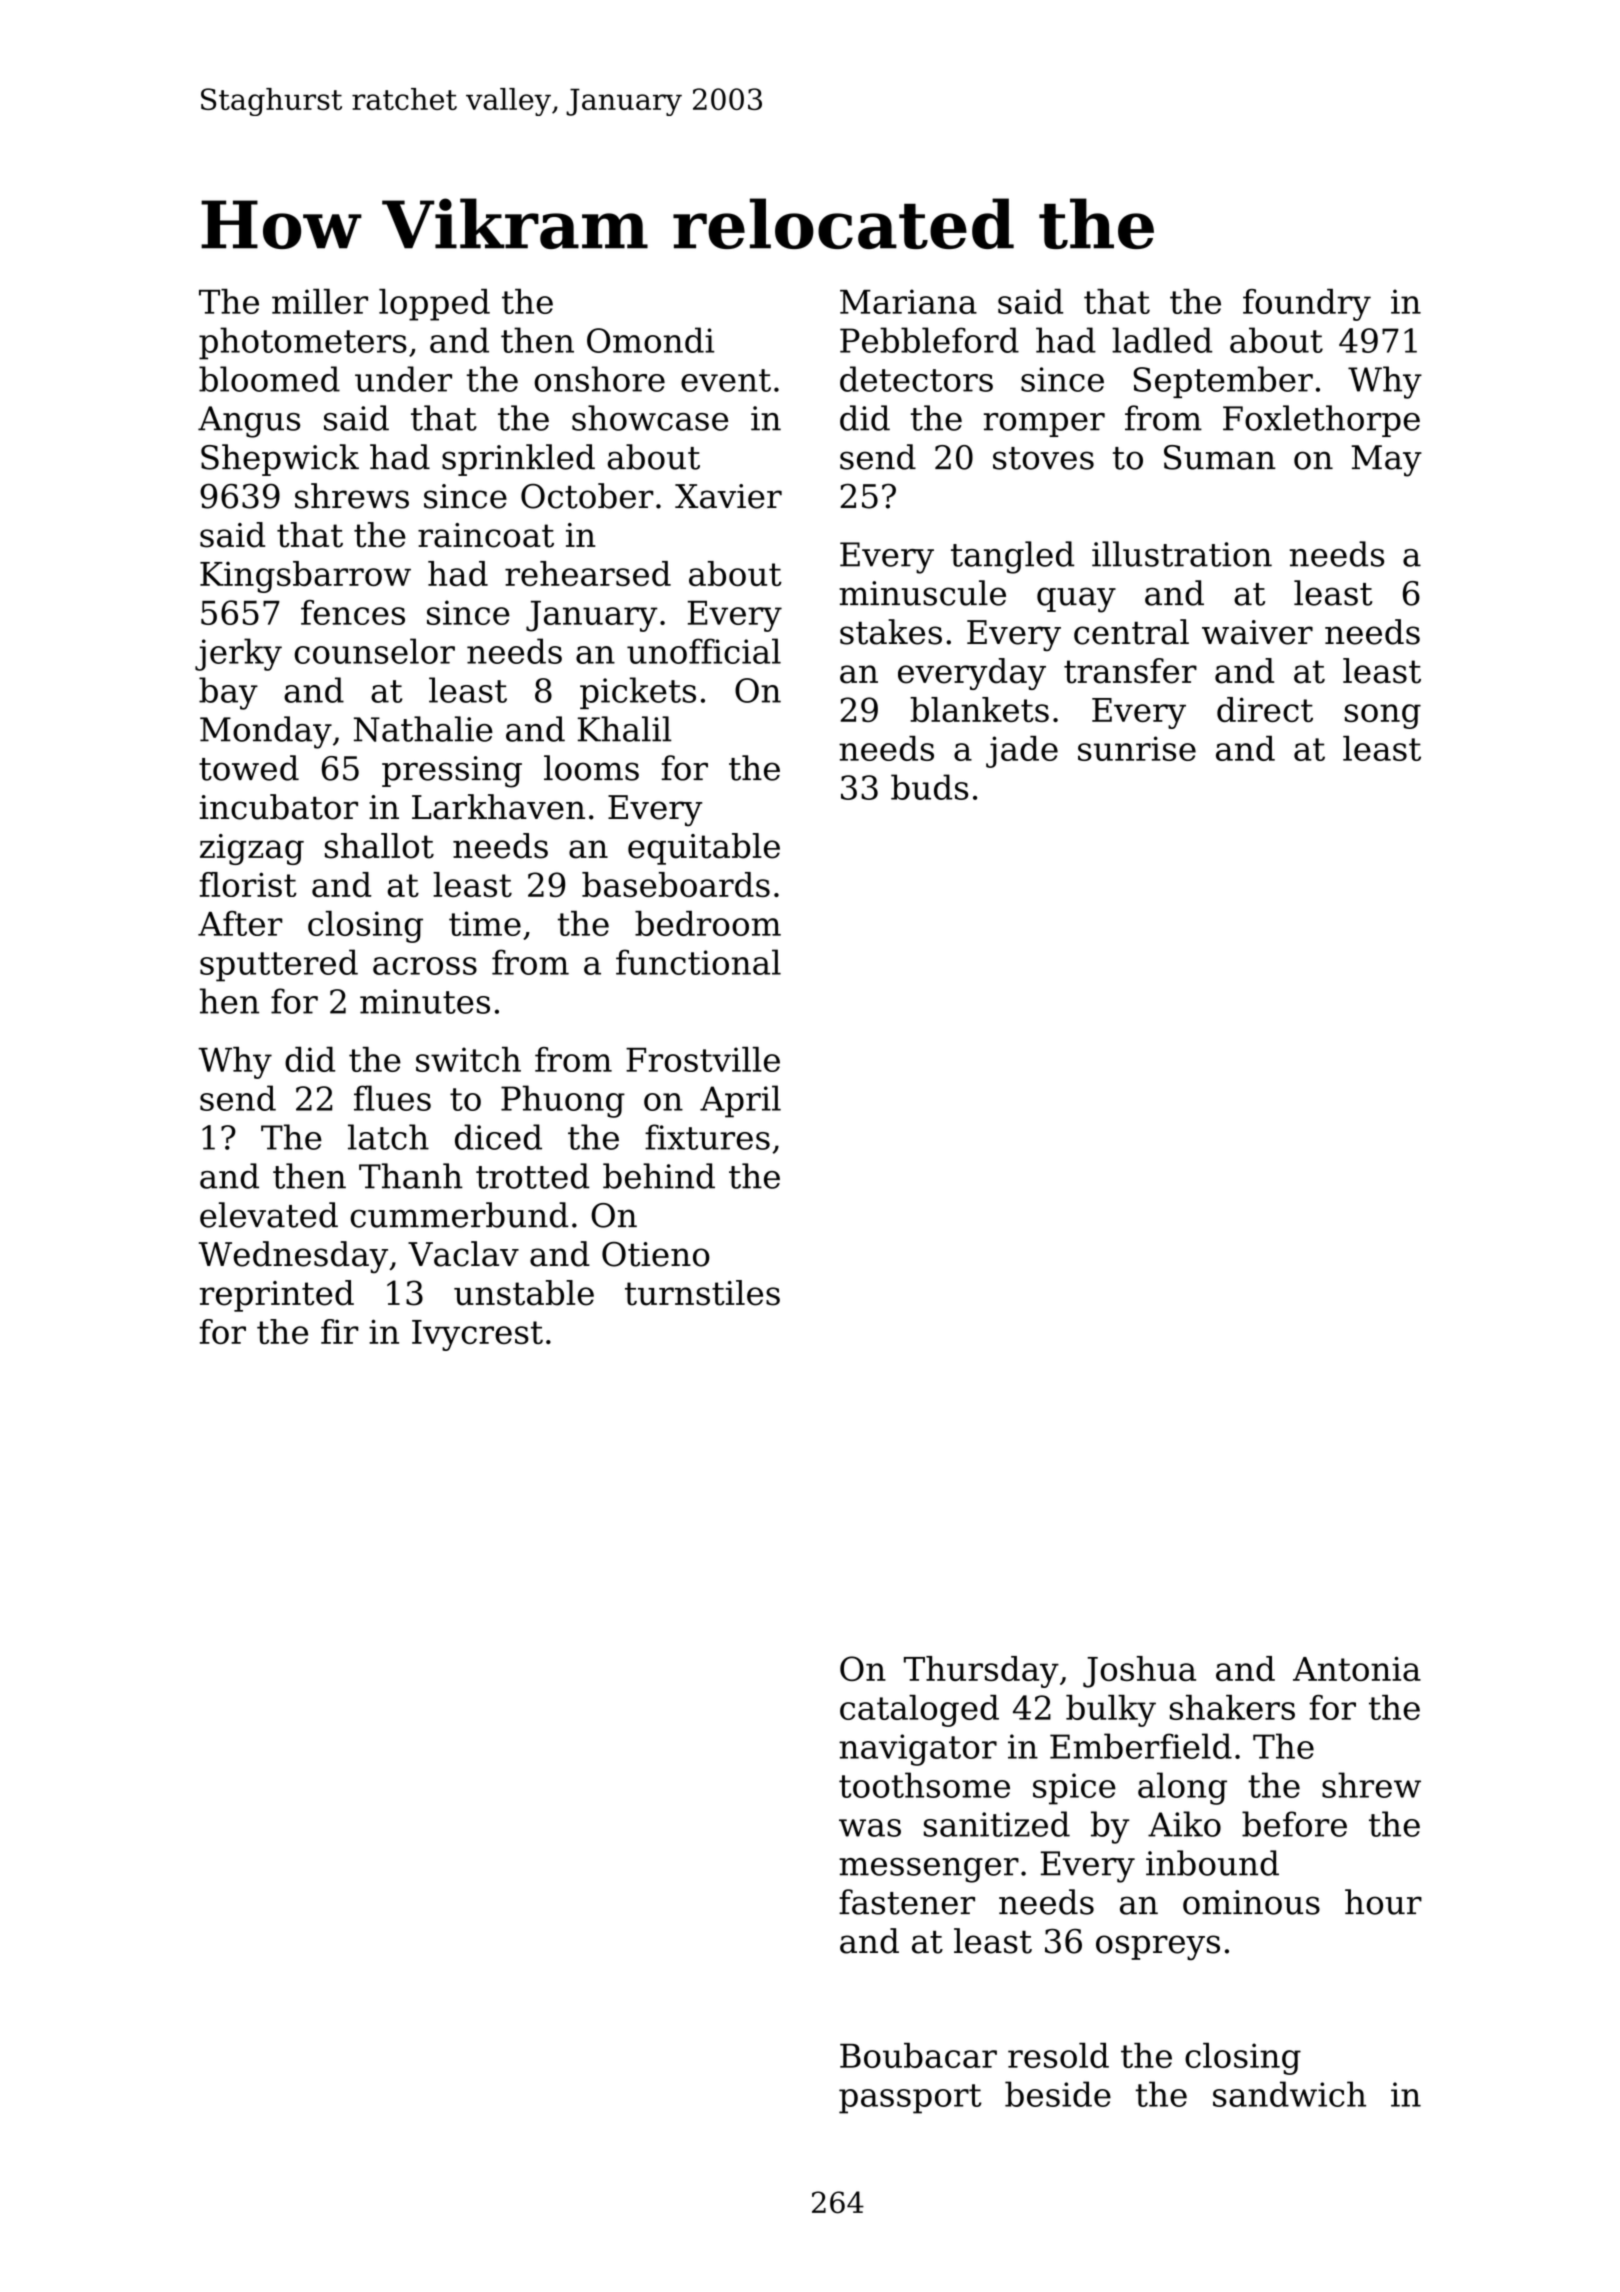 Image resolution: width=1620 pixels, height=2292 pixels. What do you see at coordinates (320, 301) in the screenshot?
I see `miller` at bounding box center [320, 301].
